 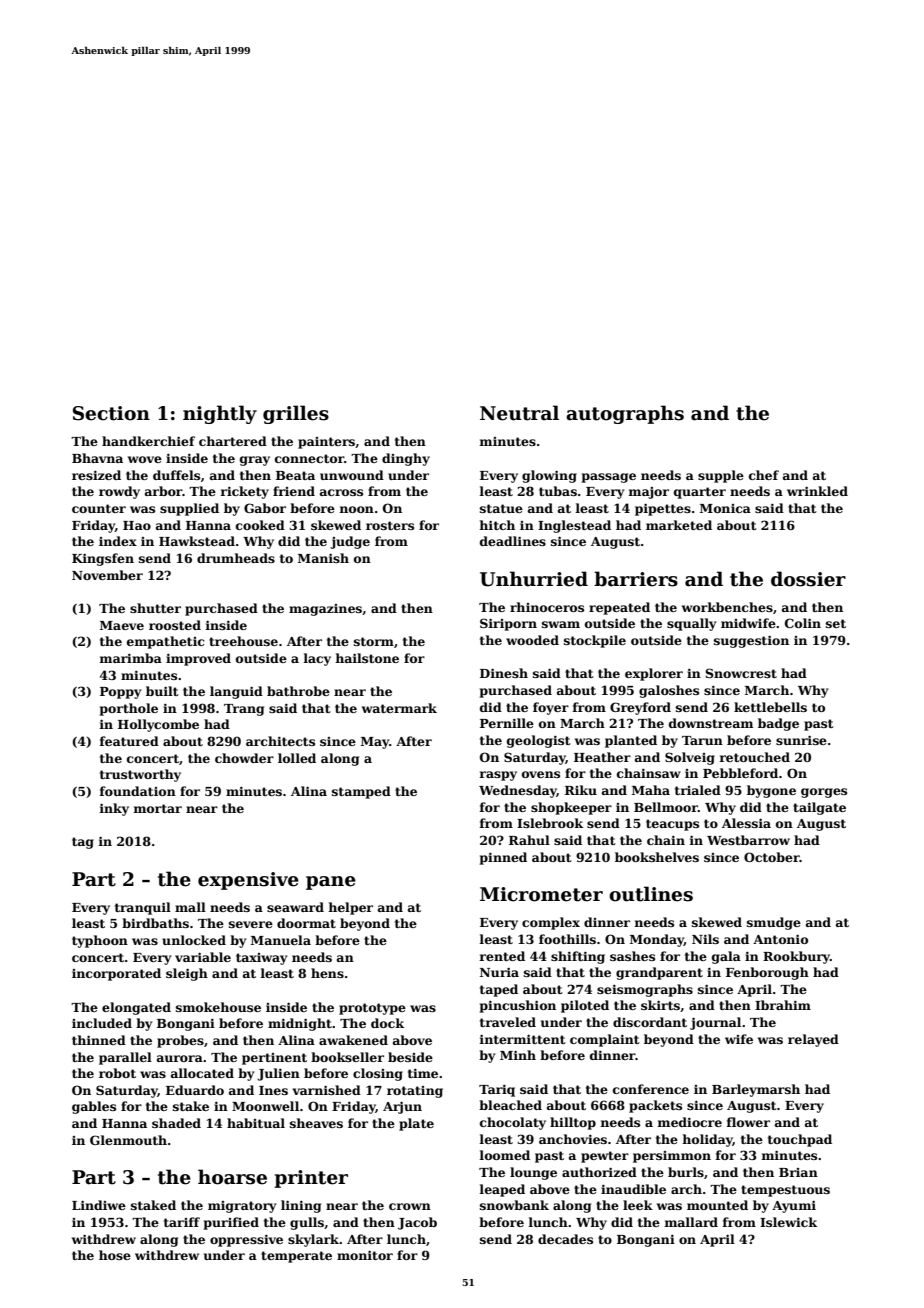 I want to click on snowbank, so click(x=514, y=1205).
